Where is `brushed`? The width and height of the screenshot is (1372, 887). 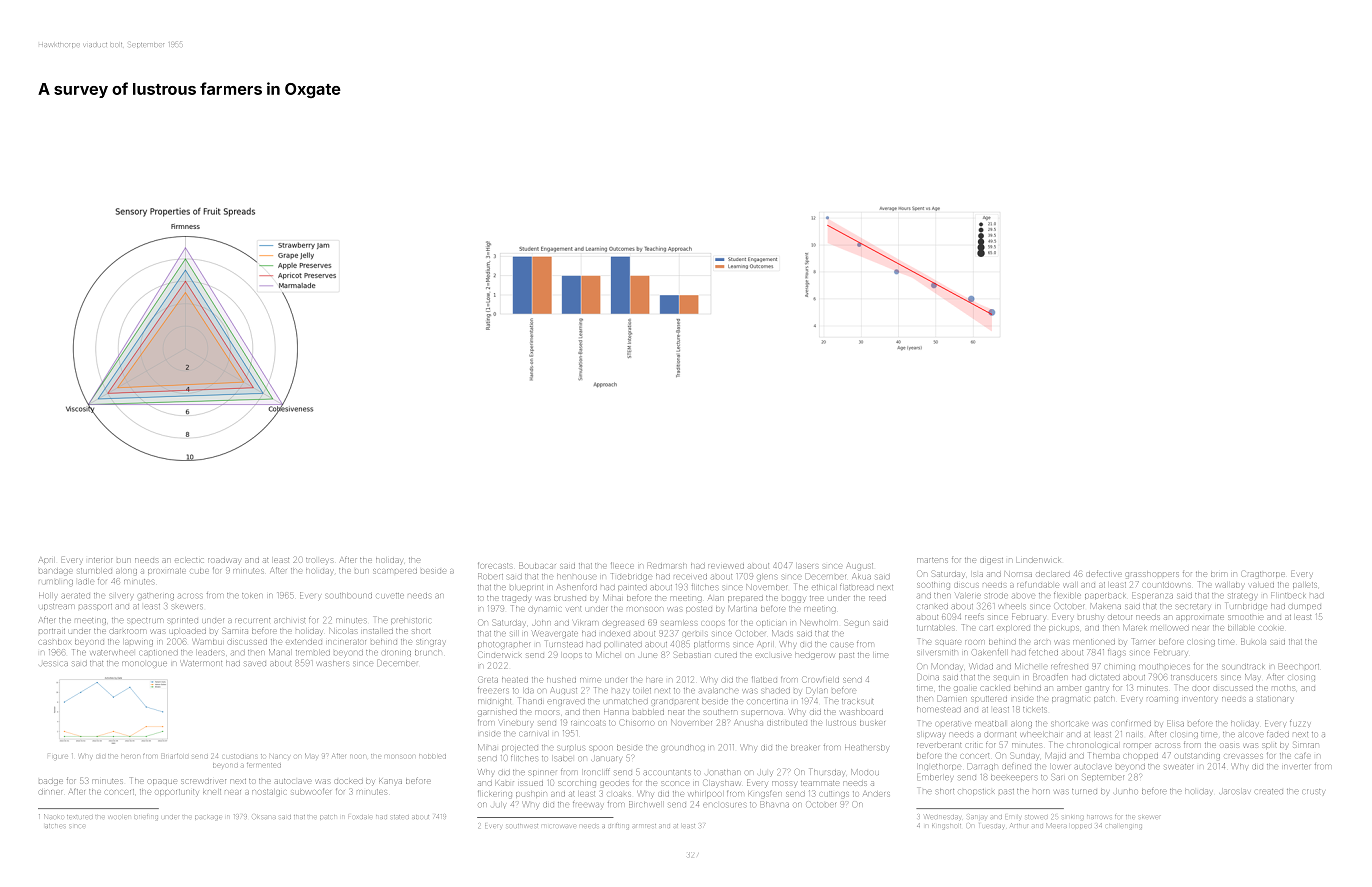 brushed is located at coordinates (570, 598).
